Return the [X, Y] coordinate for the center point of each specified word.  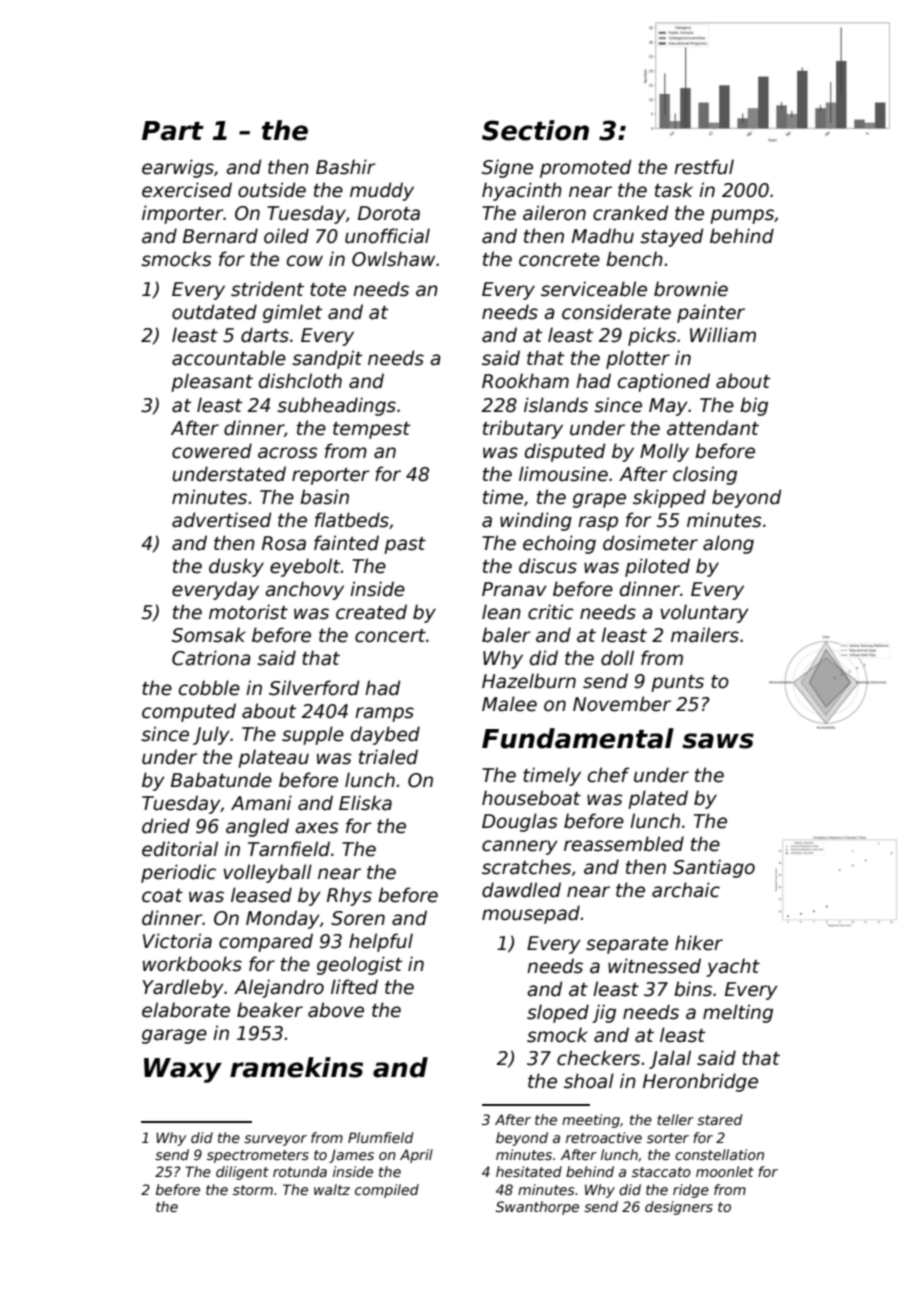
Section [535, 130]
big [754, 406]
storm [253, 1190]
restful [704, 167]
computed [189, 712]
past [405, 545]
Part [173, 131]
